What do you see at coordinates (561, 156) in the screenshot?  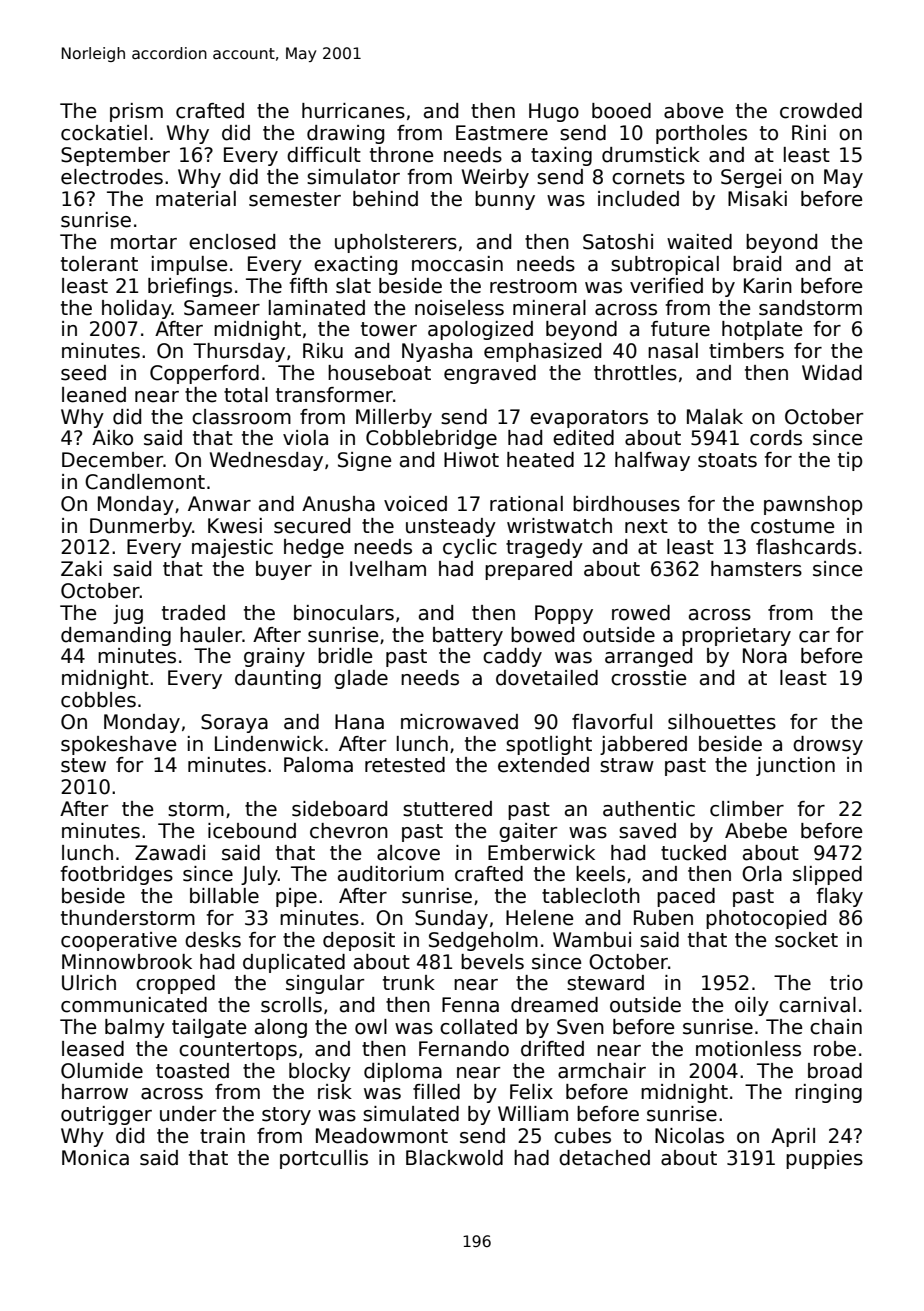 I see `taxing` at bounding box center [561, 156].
